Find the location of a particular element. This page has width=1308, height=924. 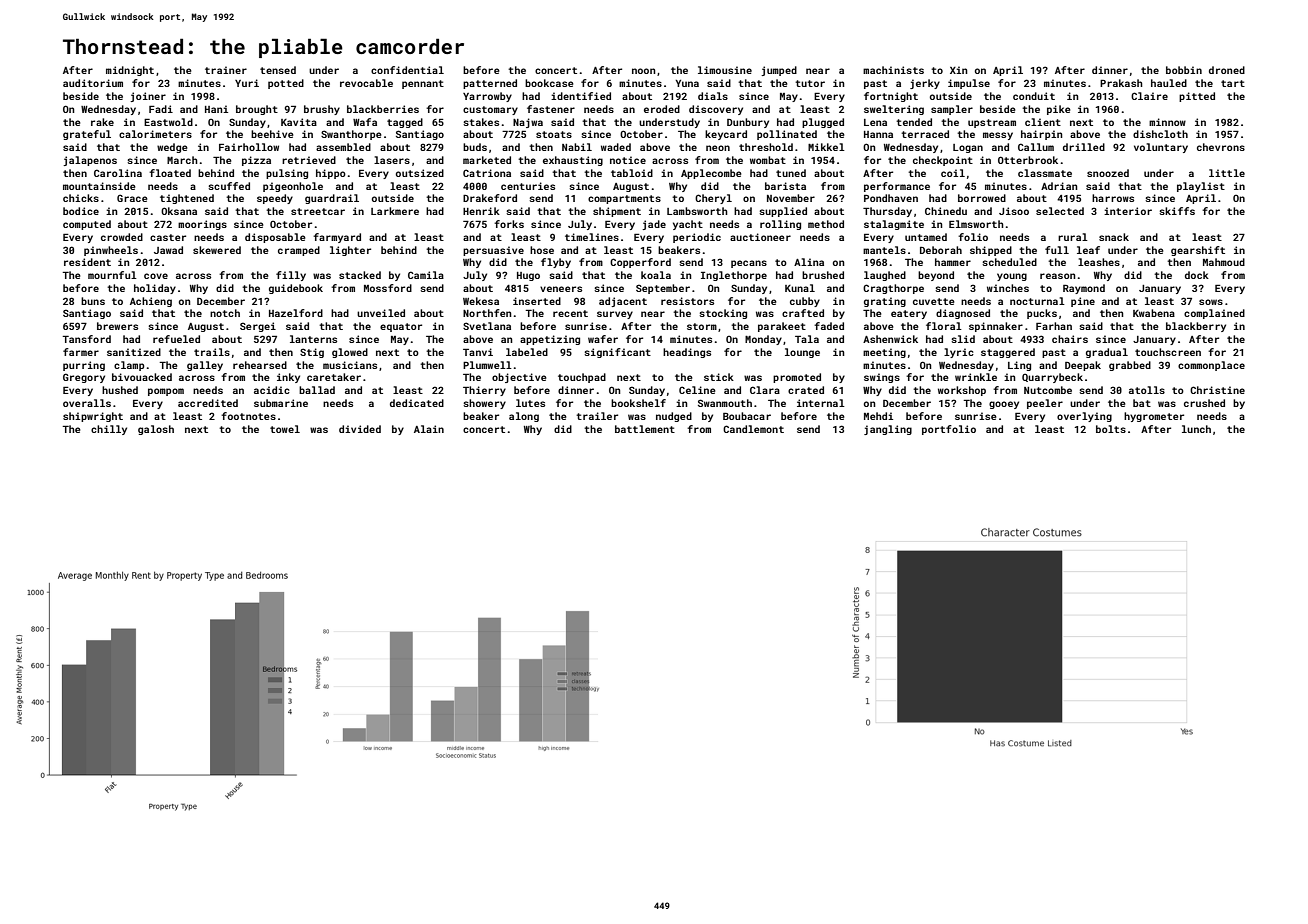

battlement is located at coordinates (645, 429).
